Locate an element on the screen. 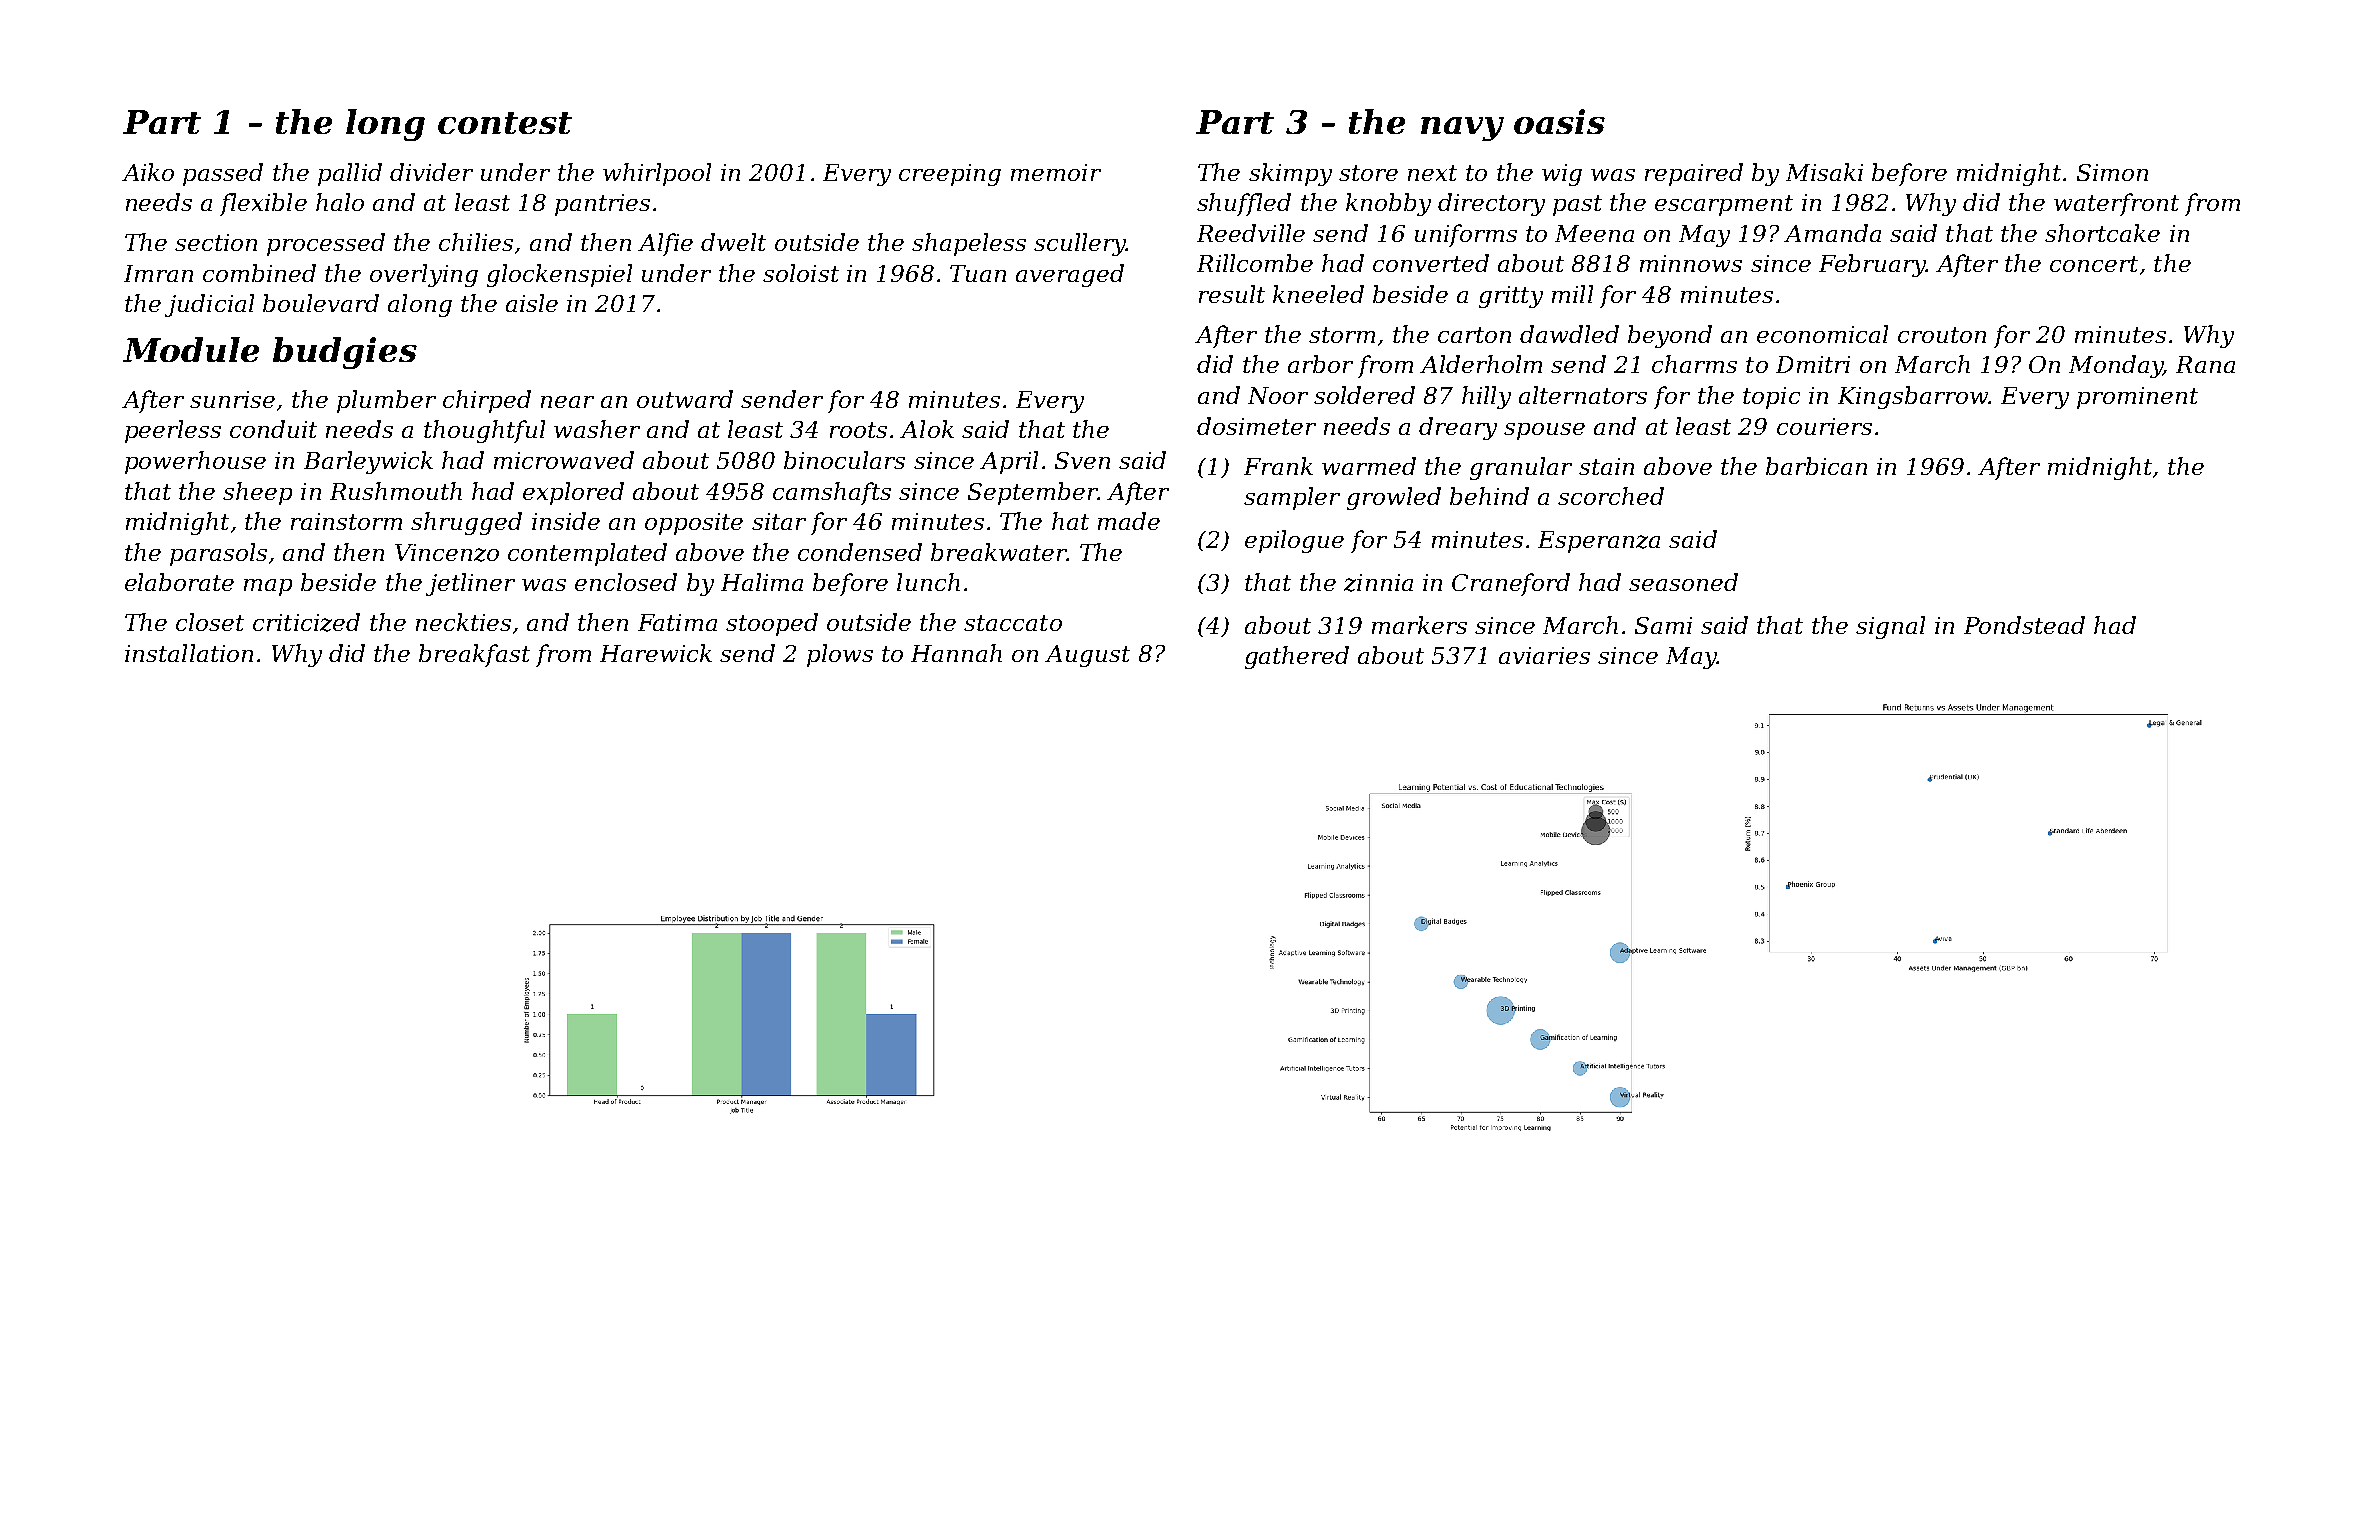 The image size is (2366, 1531). contest is located at coordinates (505, 123).
